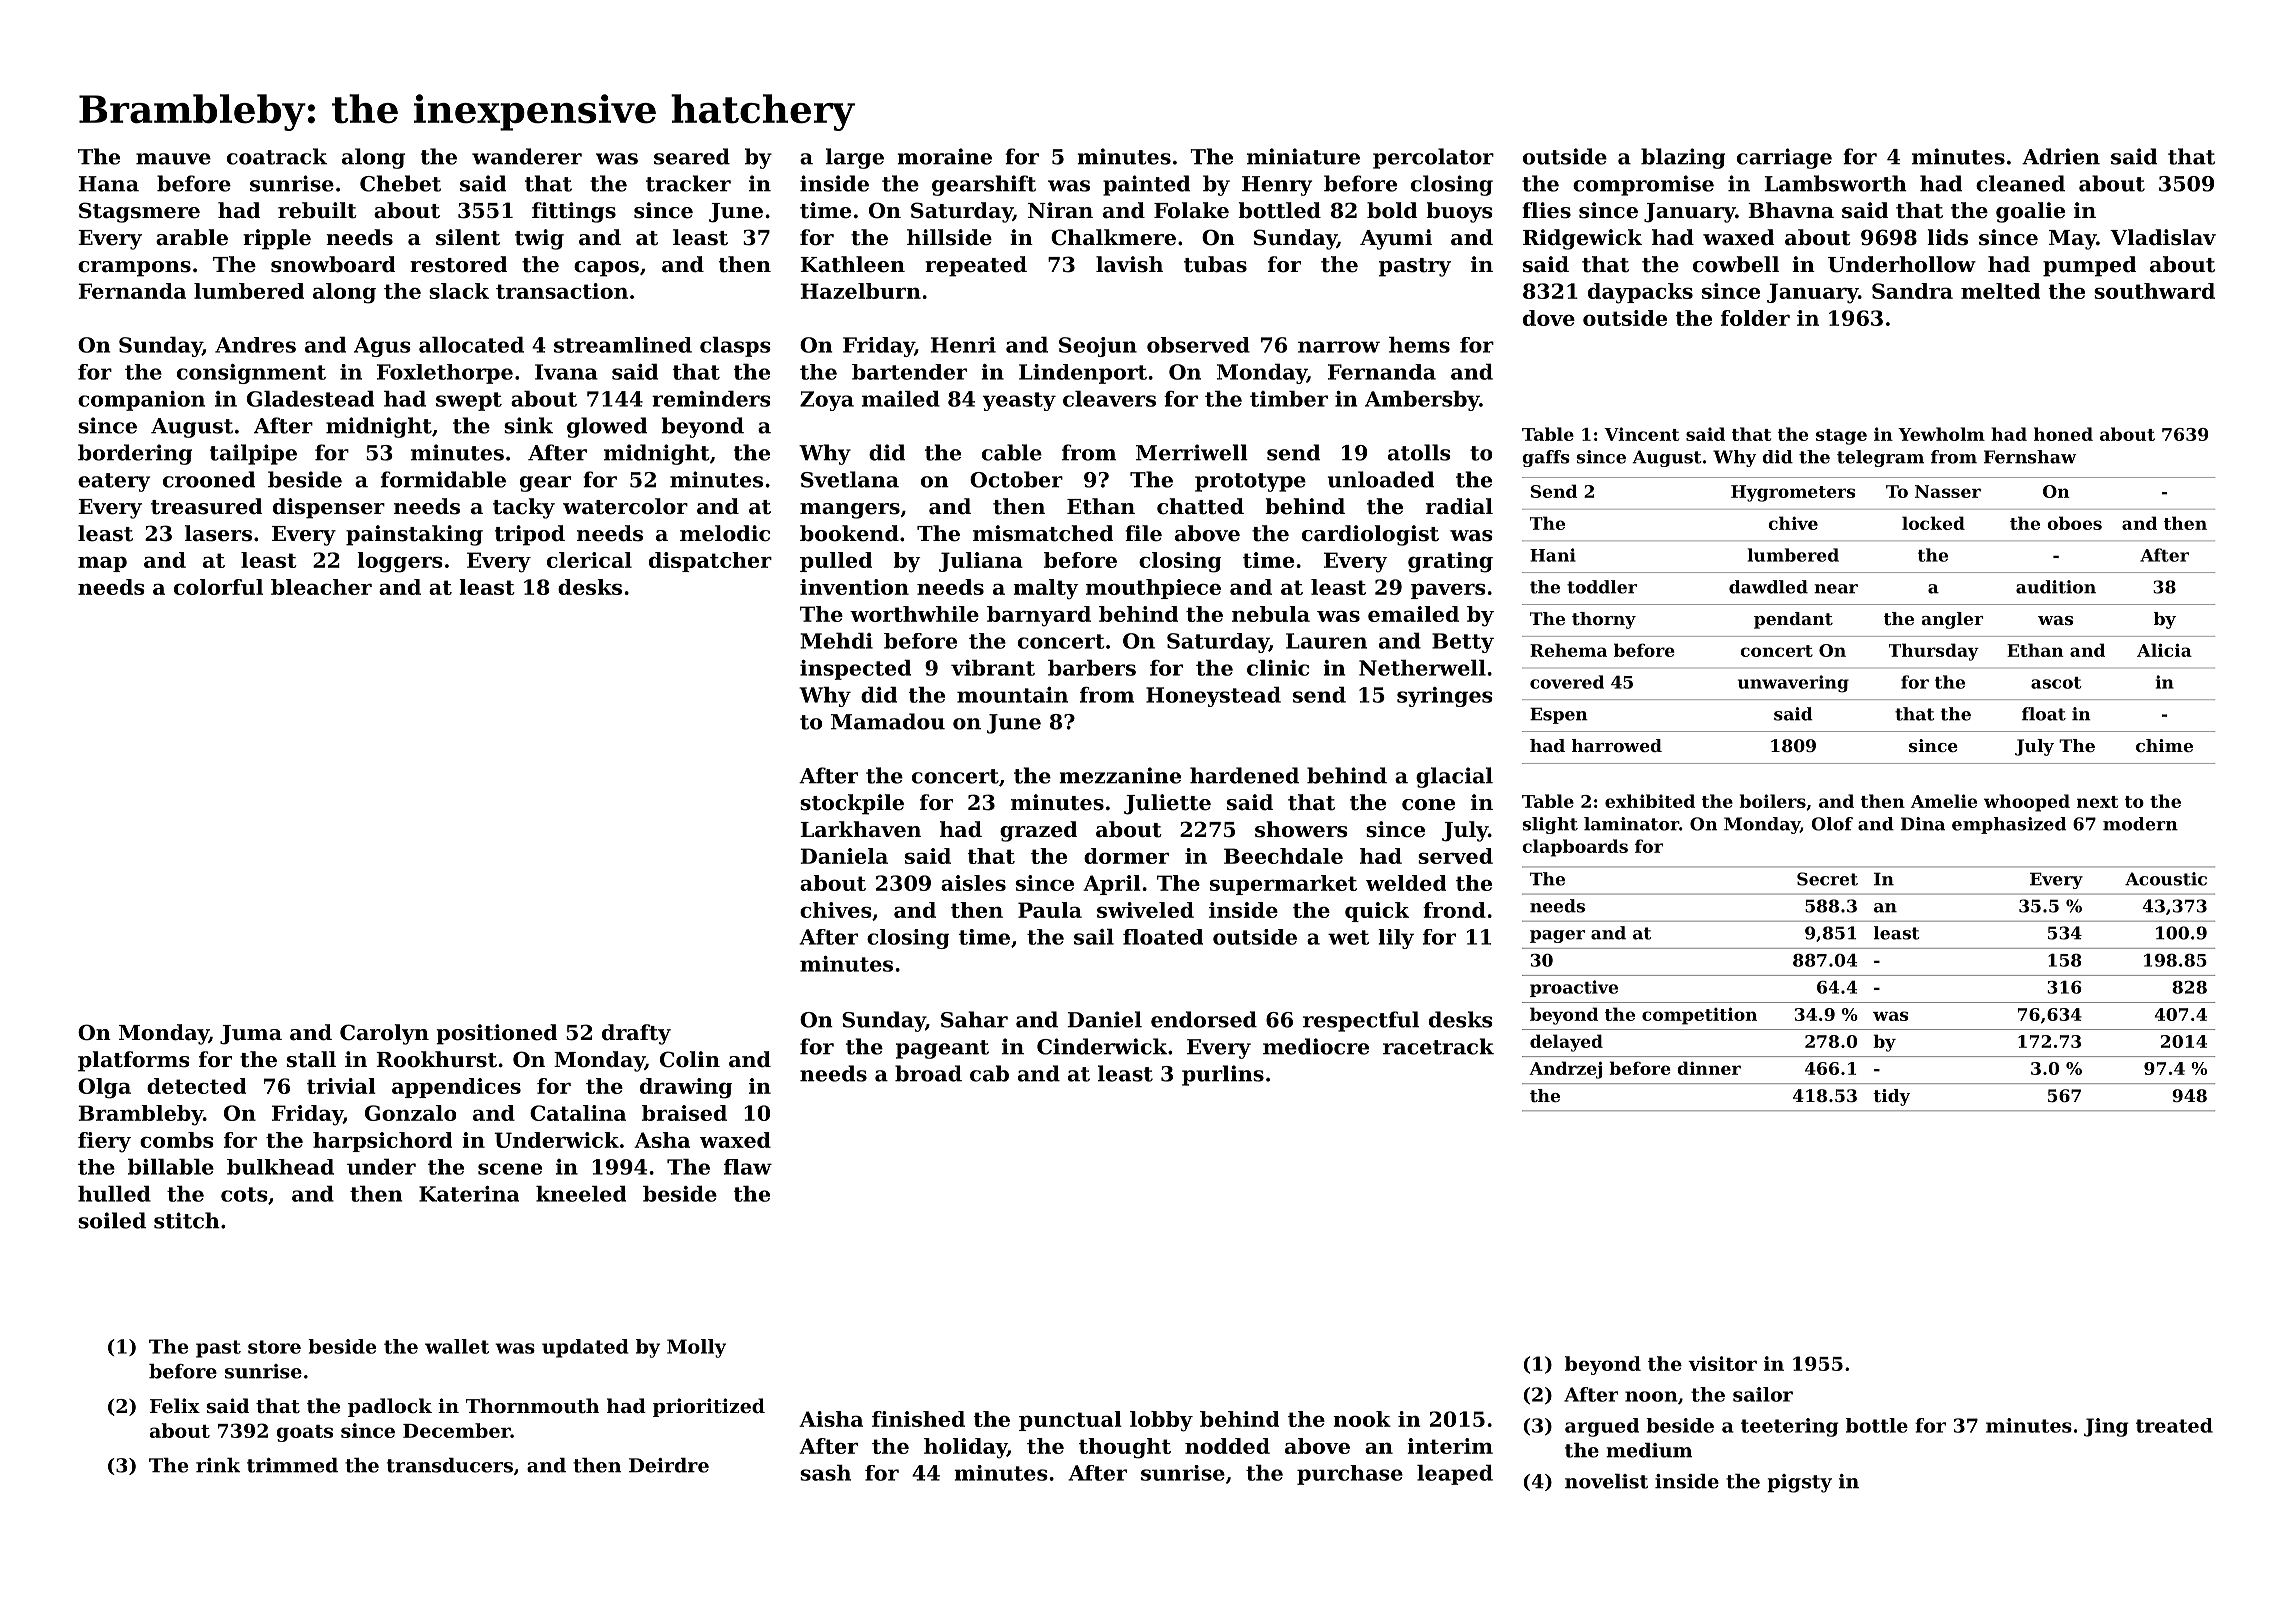  I want to click on Acoustic, so click(2166, 879).
